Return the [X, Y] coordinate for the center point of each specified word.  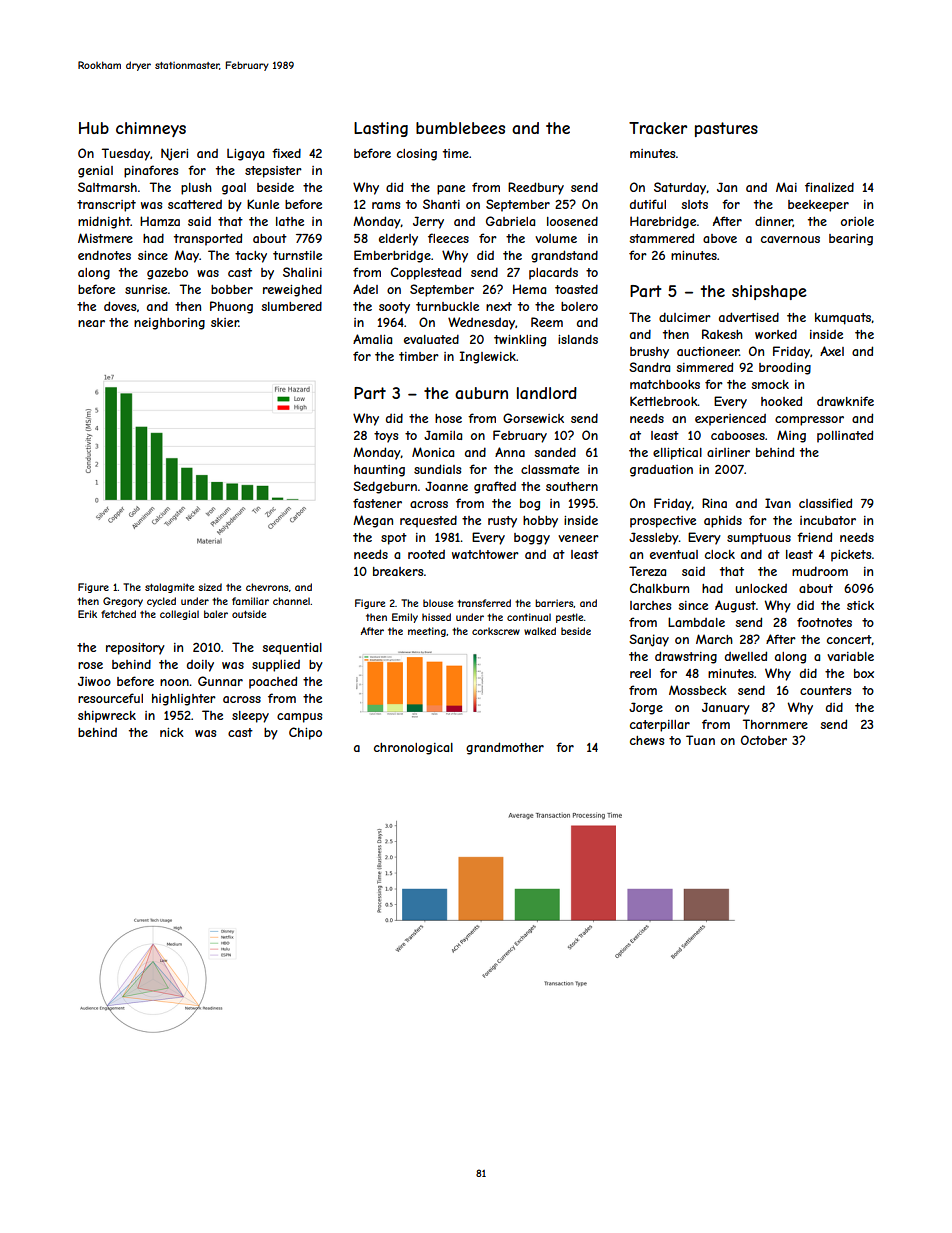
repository [135, 649]
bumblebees [460, 128]
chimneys [151, 129]
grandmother [505, 748]
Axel [832, 351]
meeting [427, 632]
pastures [726, 129]
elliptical [677, 454]
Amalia [372, 339]
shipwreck [107, 717]
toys [386, 437]
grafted [495, 487]
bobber [232, 289]
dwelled [746, 656]
